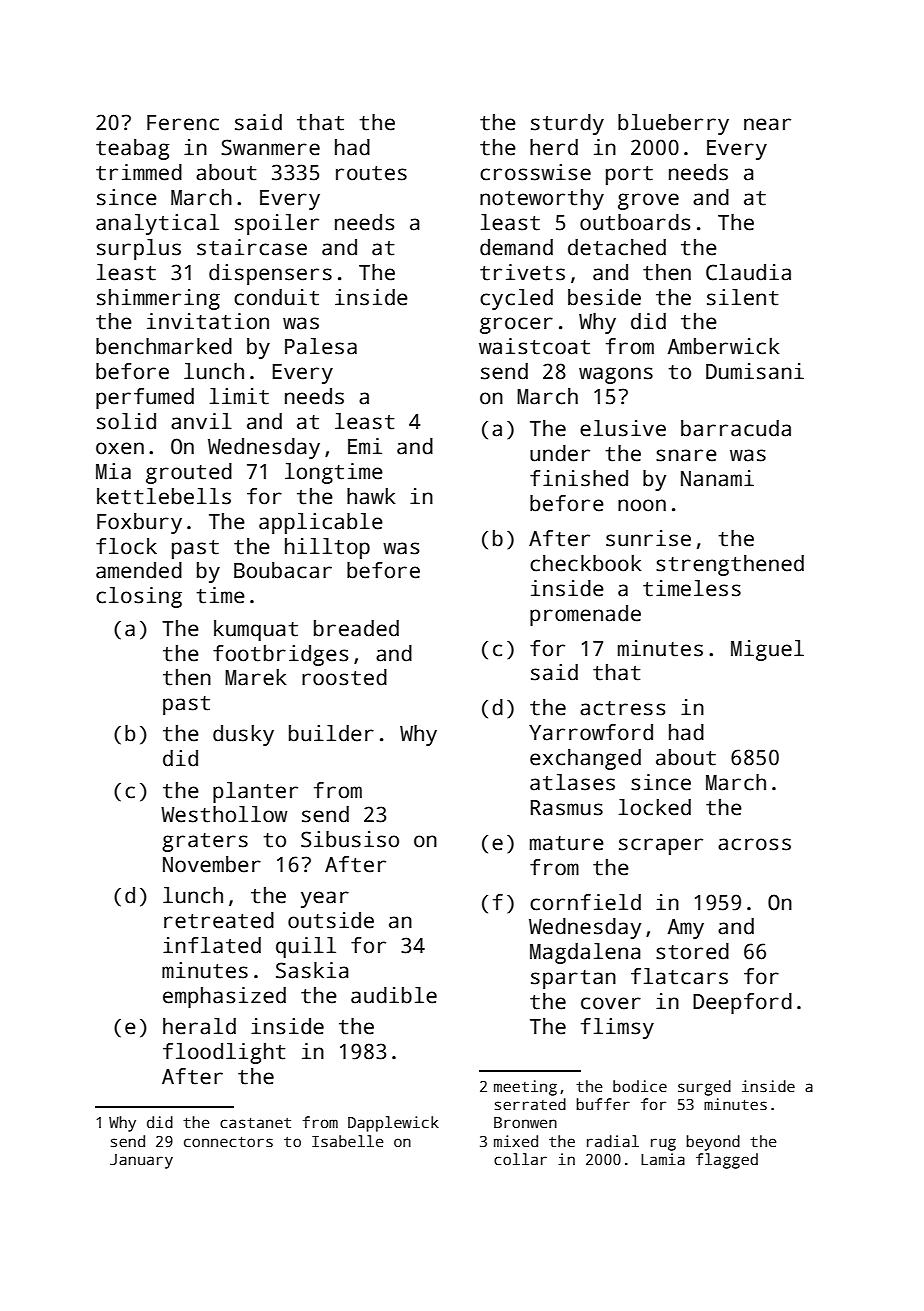 The height and width of the screenshot is (1311, 924). Describe the element at coordinates (243, 735) in the screenshot. I see `dusky` at that location.
